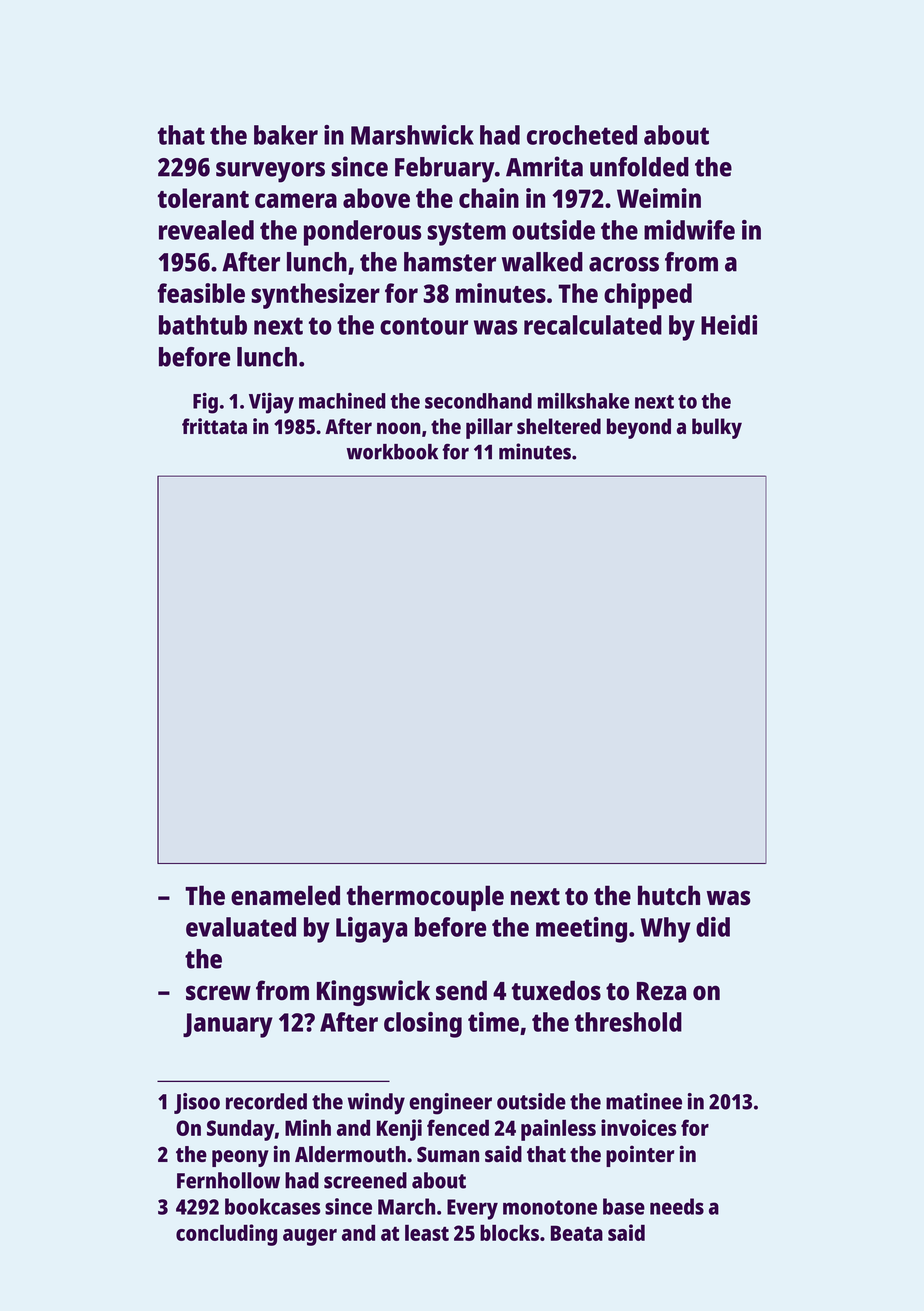 The width and height of the document is (924, 1311). Describe the element at coordinates (392, 452) in the document. I see `workbook` at that location.
